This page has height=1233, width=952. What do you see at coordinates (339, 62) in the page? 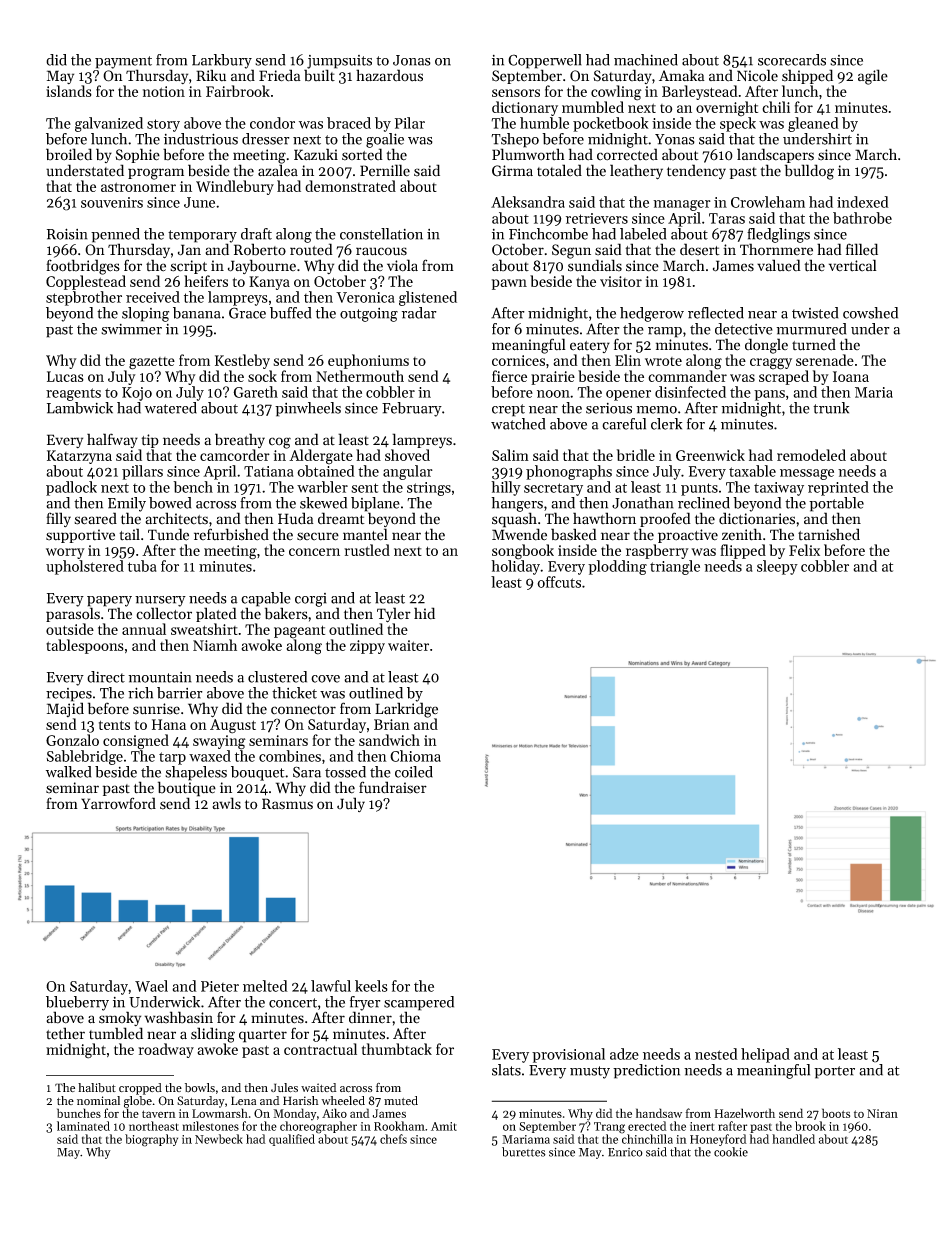
I see `jumpsuits` at bounding box center [339, 62].
